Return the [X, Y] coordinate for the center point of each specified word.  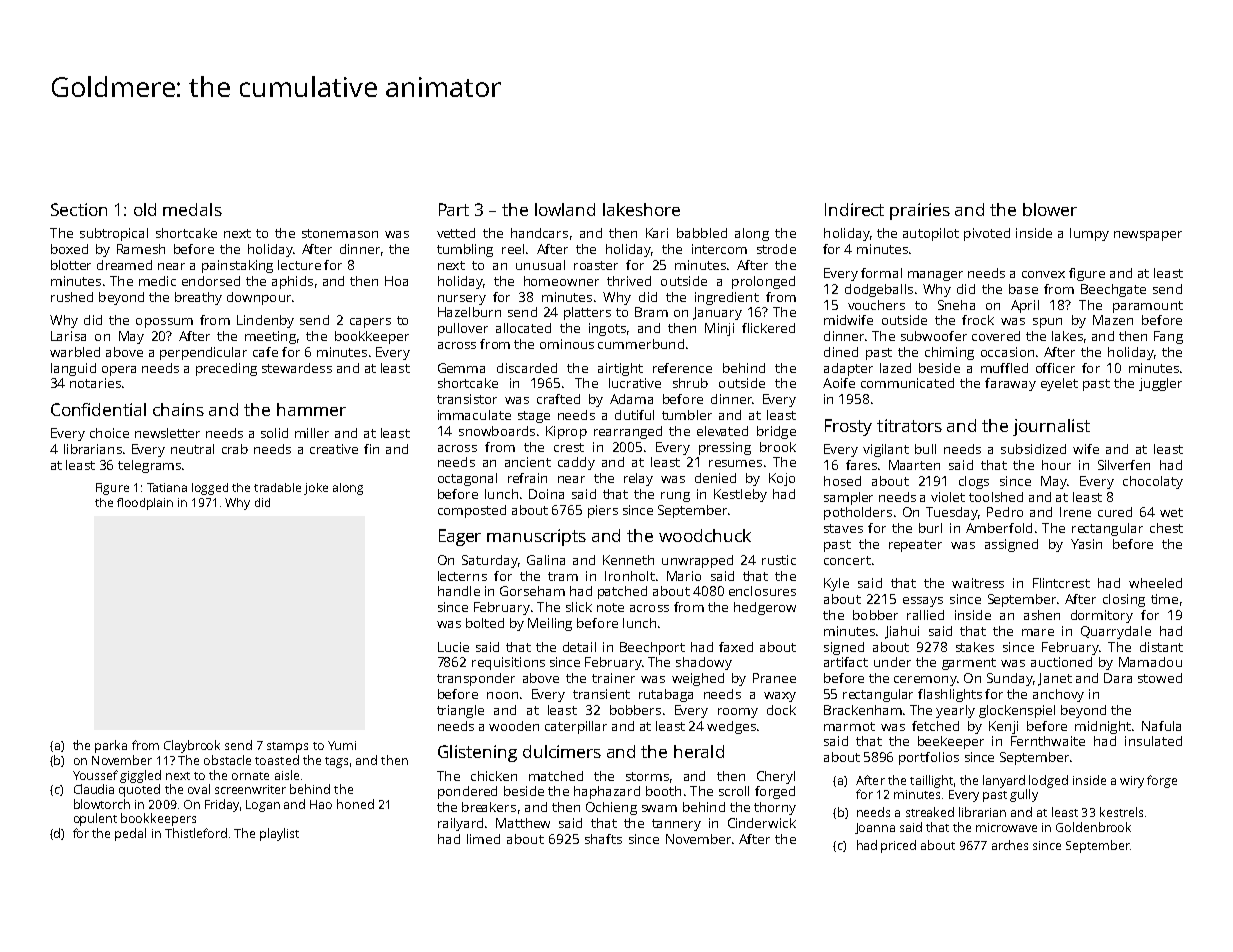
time [1164, 599]
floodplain [145, 504]
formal [881, 273]
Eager [460, 537]
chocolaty [1153, 482]
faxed [736, 647]
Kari [657, 233]
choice [109, 433]
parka [111, 746]
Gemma [461, 368]
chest [1166, 528]
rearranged [628, 432]
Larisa [68, 336]
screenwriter [250, 789]
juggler [1160, 384]
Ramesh [141, 249]
